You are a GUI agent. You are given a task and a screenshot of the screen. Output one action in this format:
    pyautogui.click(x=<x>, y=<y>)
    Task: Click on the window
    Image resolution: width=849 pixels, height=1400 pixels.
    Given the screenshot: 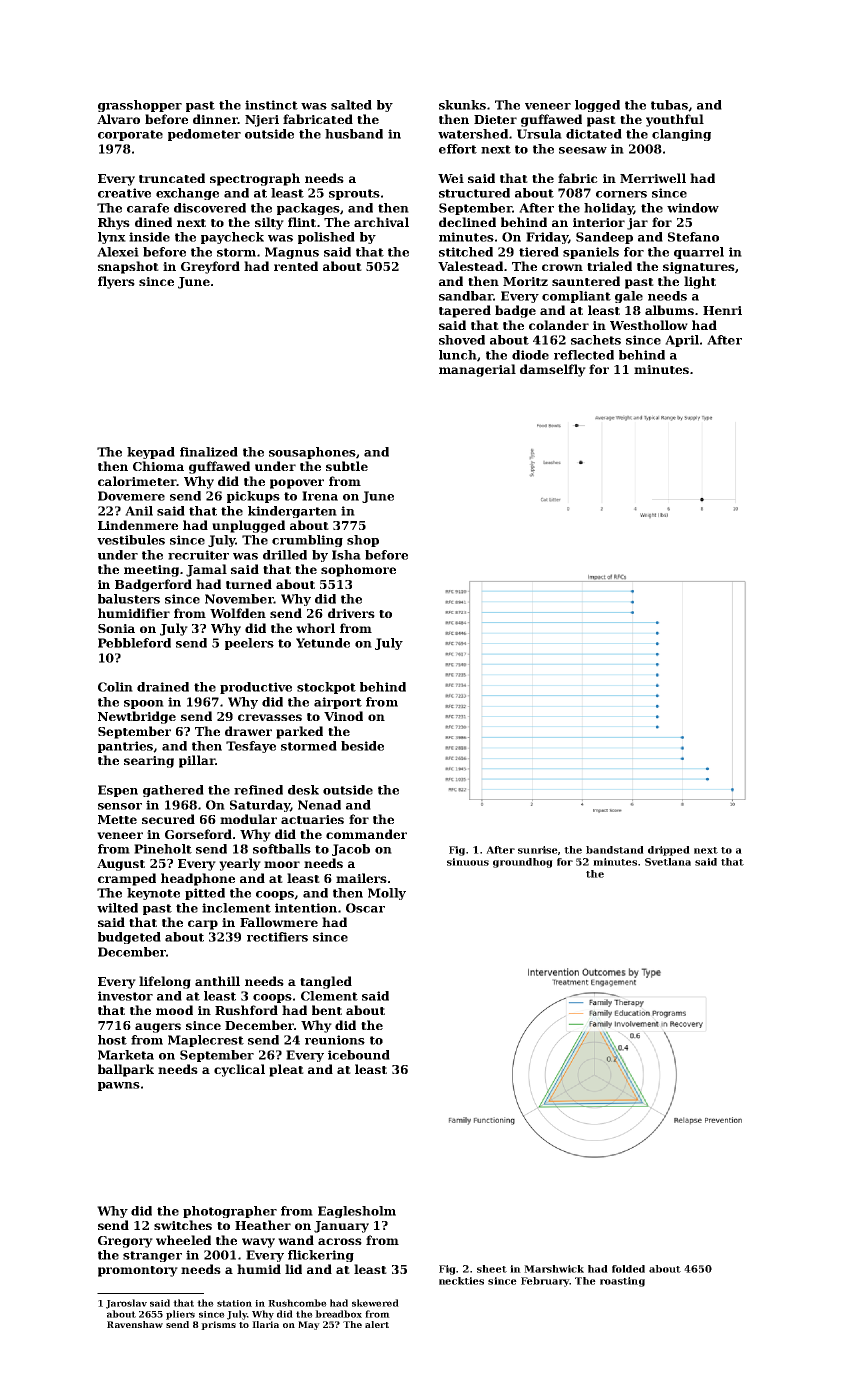 What is the action you would take?
    pyautogui.click(x=693, y=208)
